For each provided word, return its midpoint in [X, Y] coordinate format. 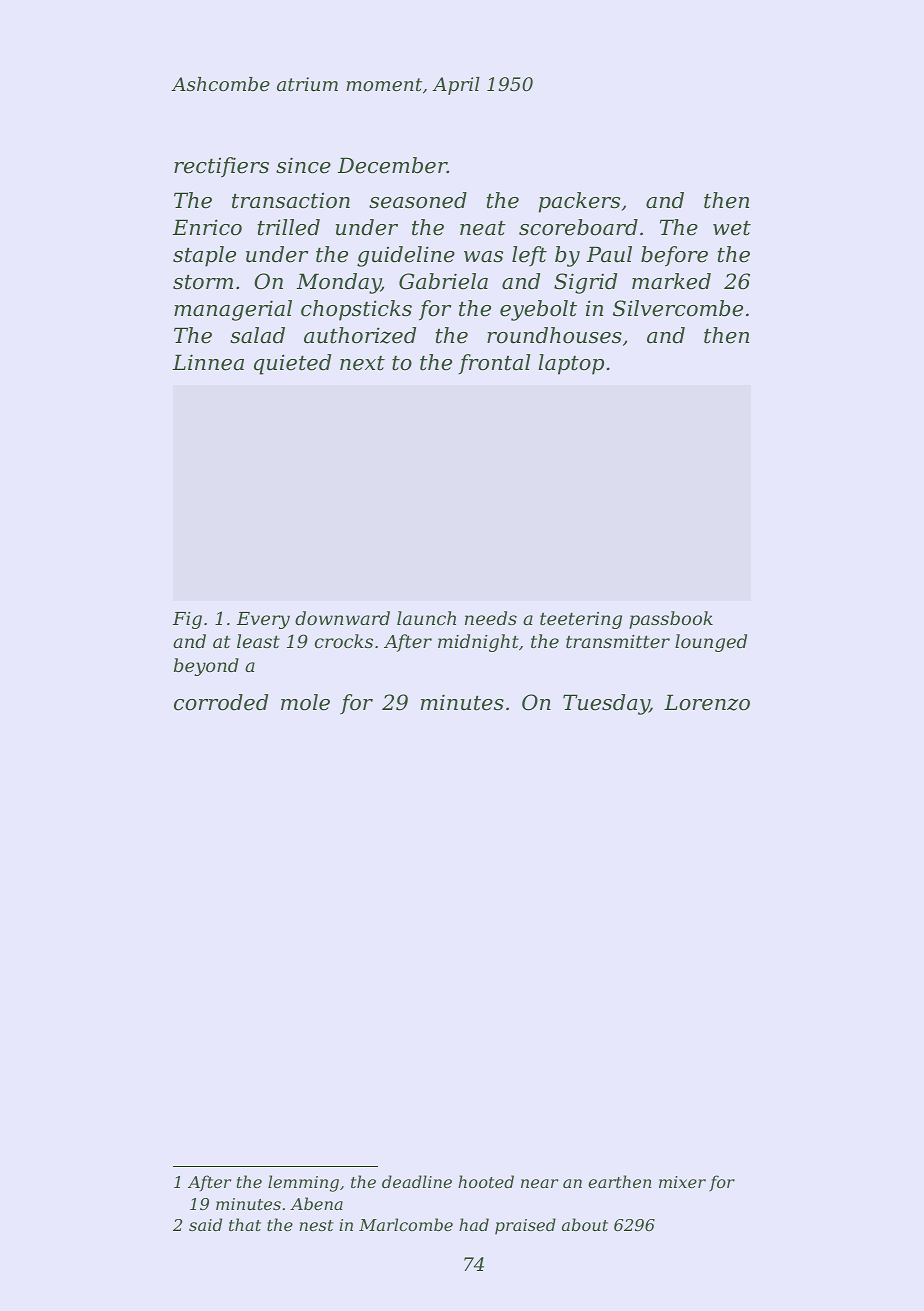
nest [316, 1225]
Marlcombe [406, 1224]
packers [579, 202]
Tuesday [606, 704]
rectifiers [221, 167]
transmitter [618, 641]
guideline [406, 256]
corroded [221, 702]
